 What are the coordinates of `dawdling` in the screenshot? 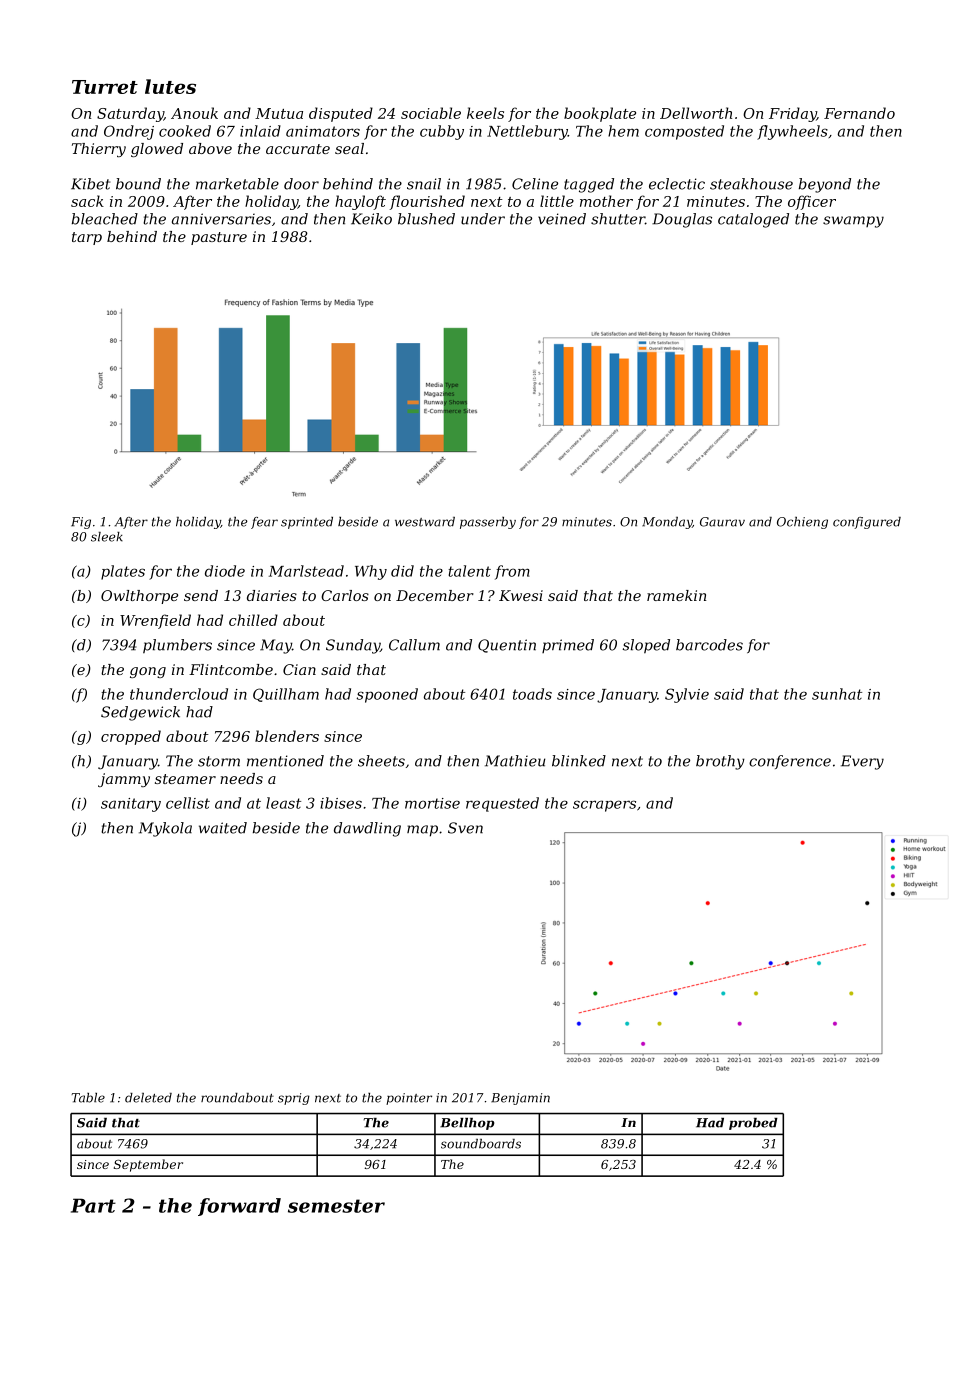 It's located at (367, 829).
